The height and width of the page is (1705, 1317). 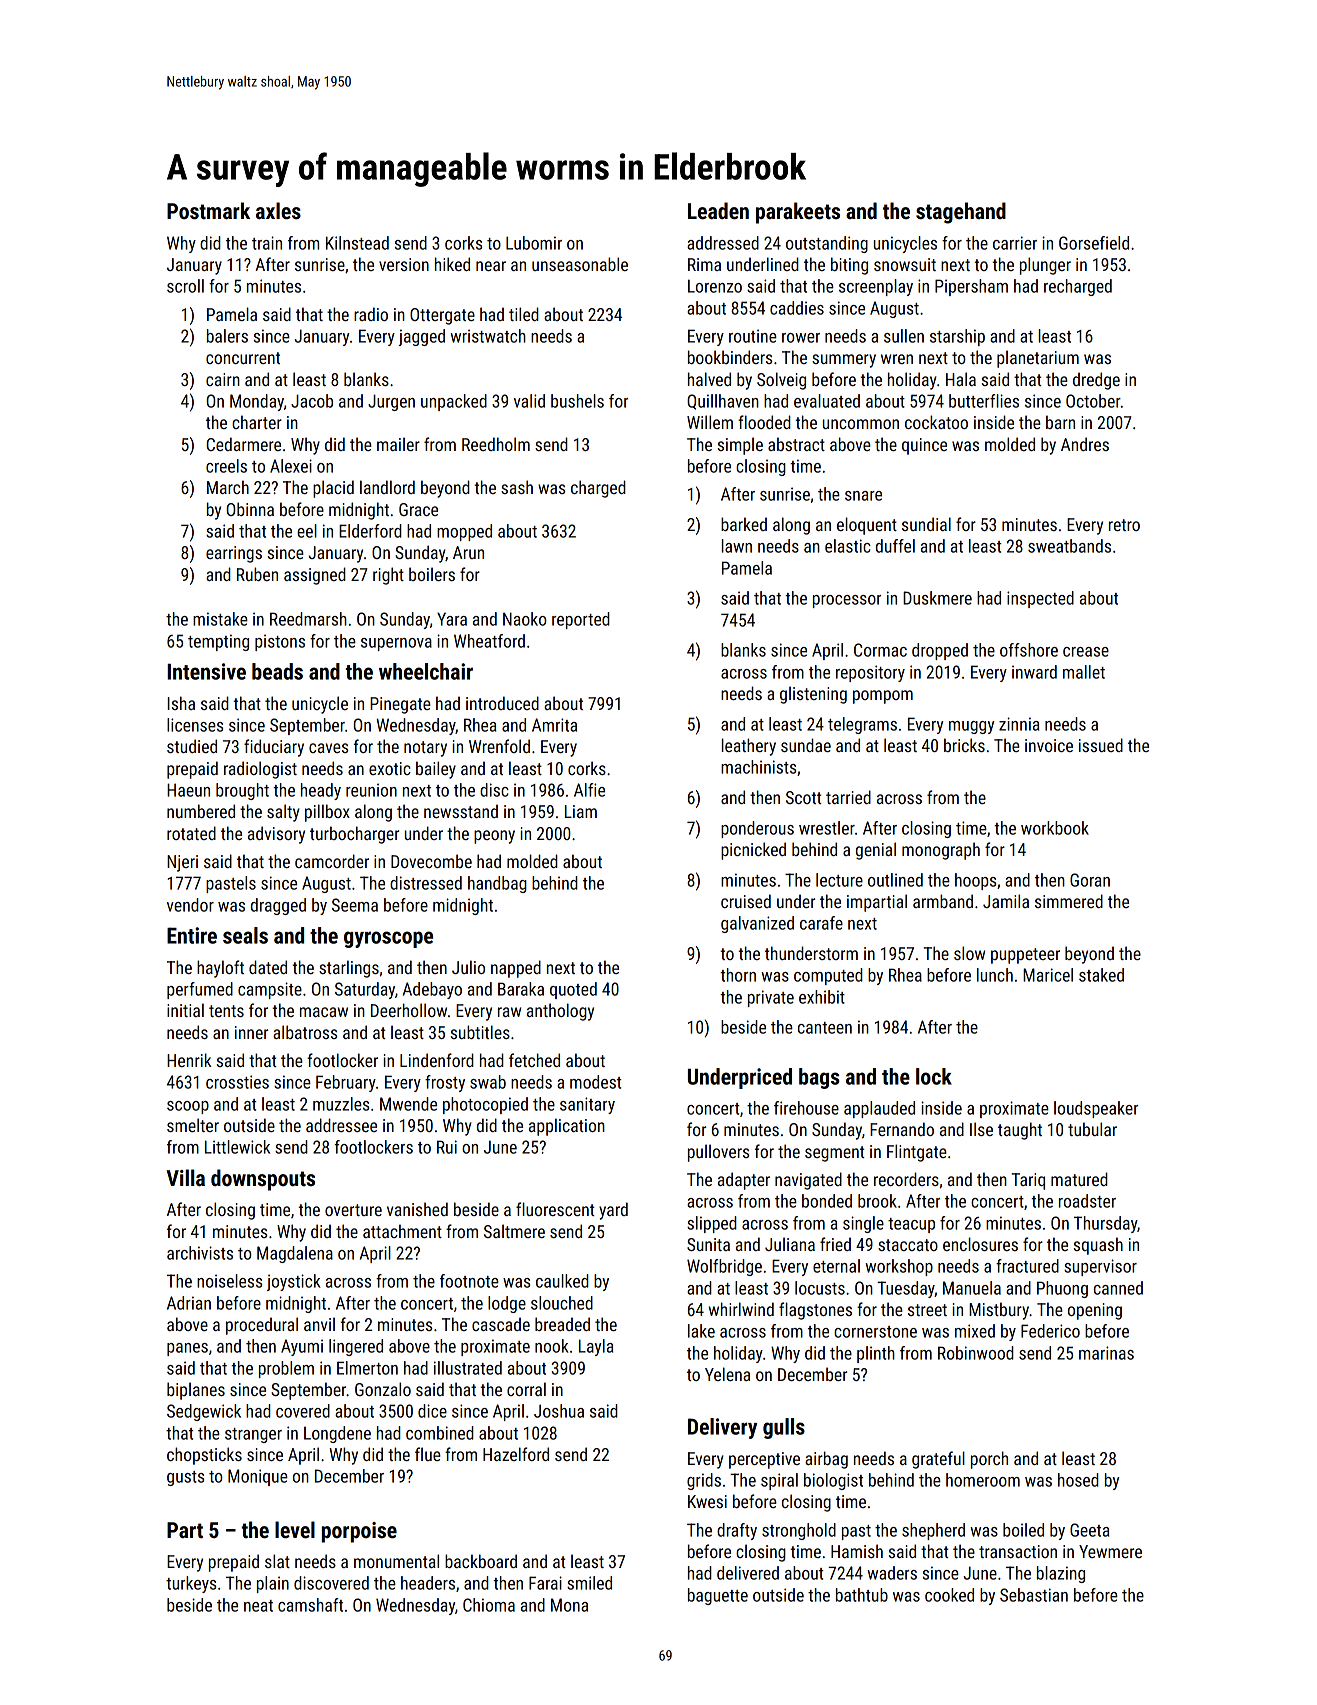 I want to click on overture, so click(x=353, y=1210).
